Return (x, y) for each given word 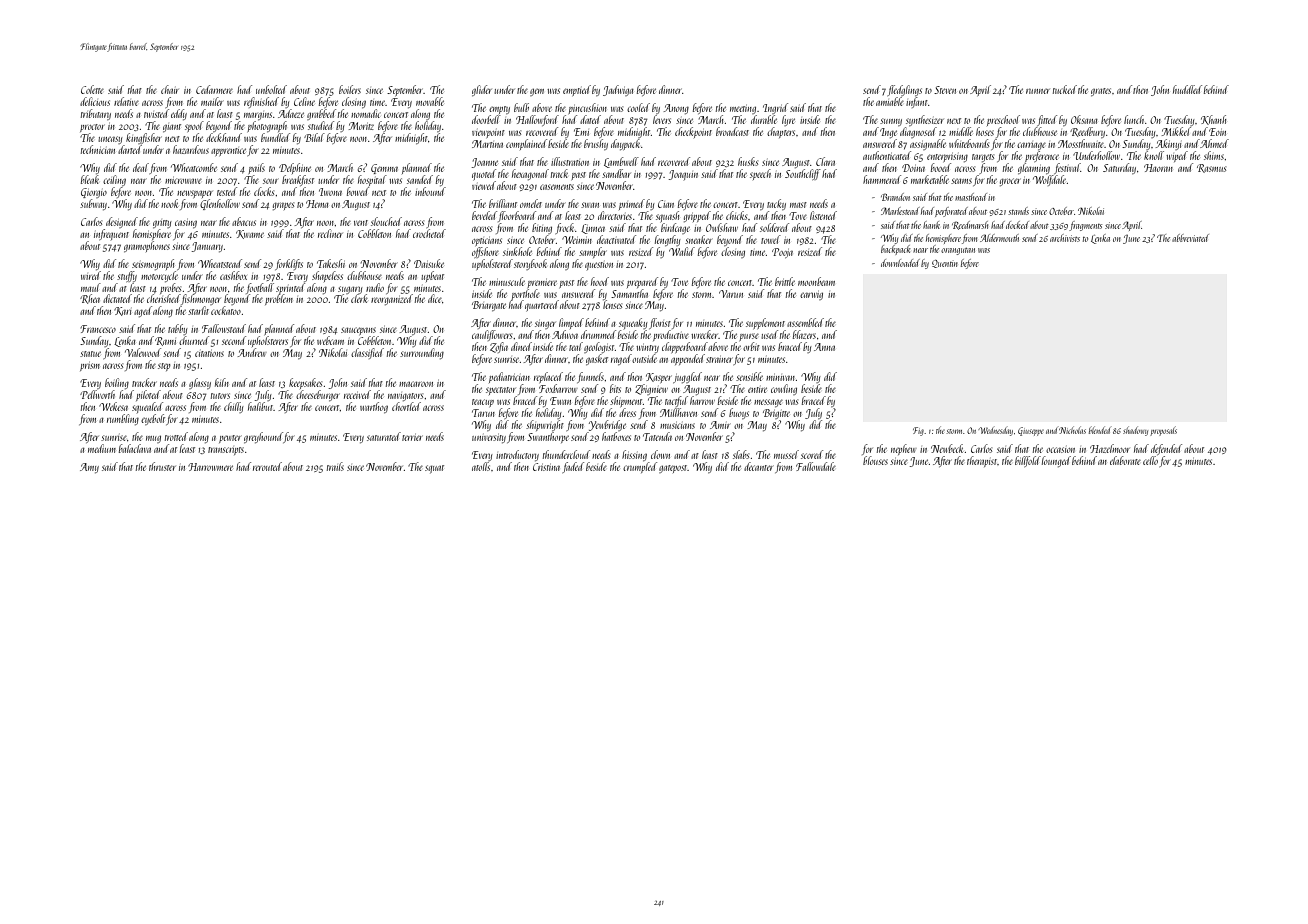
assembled (805, 322)
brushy (596, 144)
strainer (719, 360)
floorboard (517, 216)
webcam (330, 340)
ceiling (114, 180)
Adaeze (291, 113)
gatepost (673, 469)
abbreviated (1190, 238)
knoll (1154, 155)
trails (335, 466)
